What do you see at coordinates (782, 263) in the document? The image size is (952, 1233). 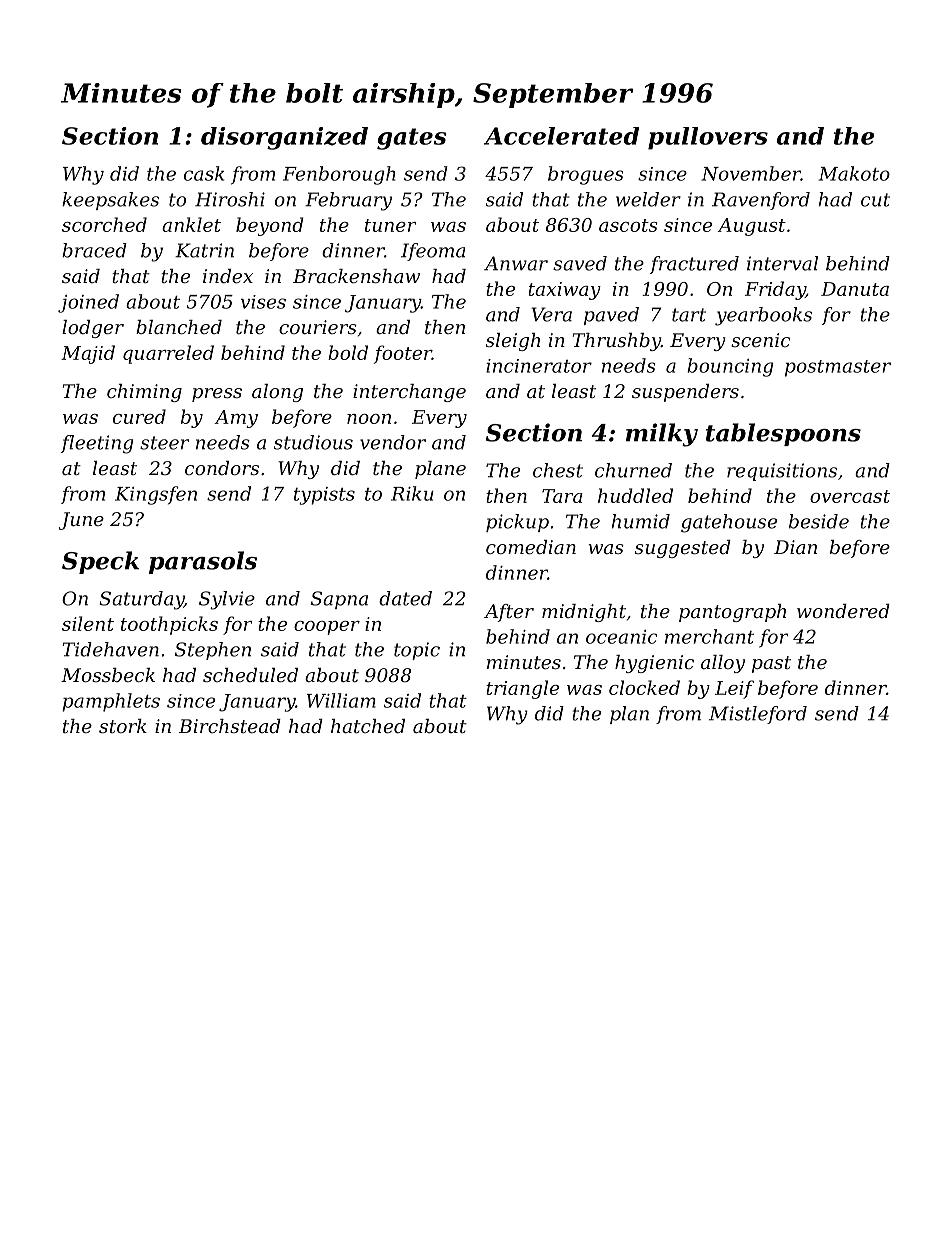 I see `interval` at bounding box center [782, 263].
